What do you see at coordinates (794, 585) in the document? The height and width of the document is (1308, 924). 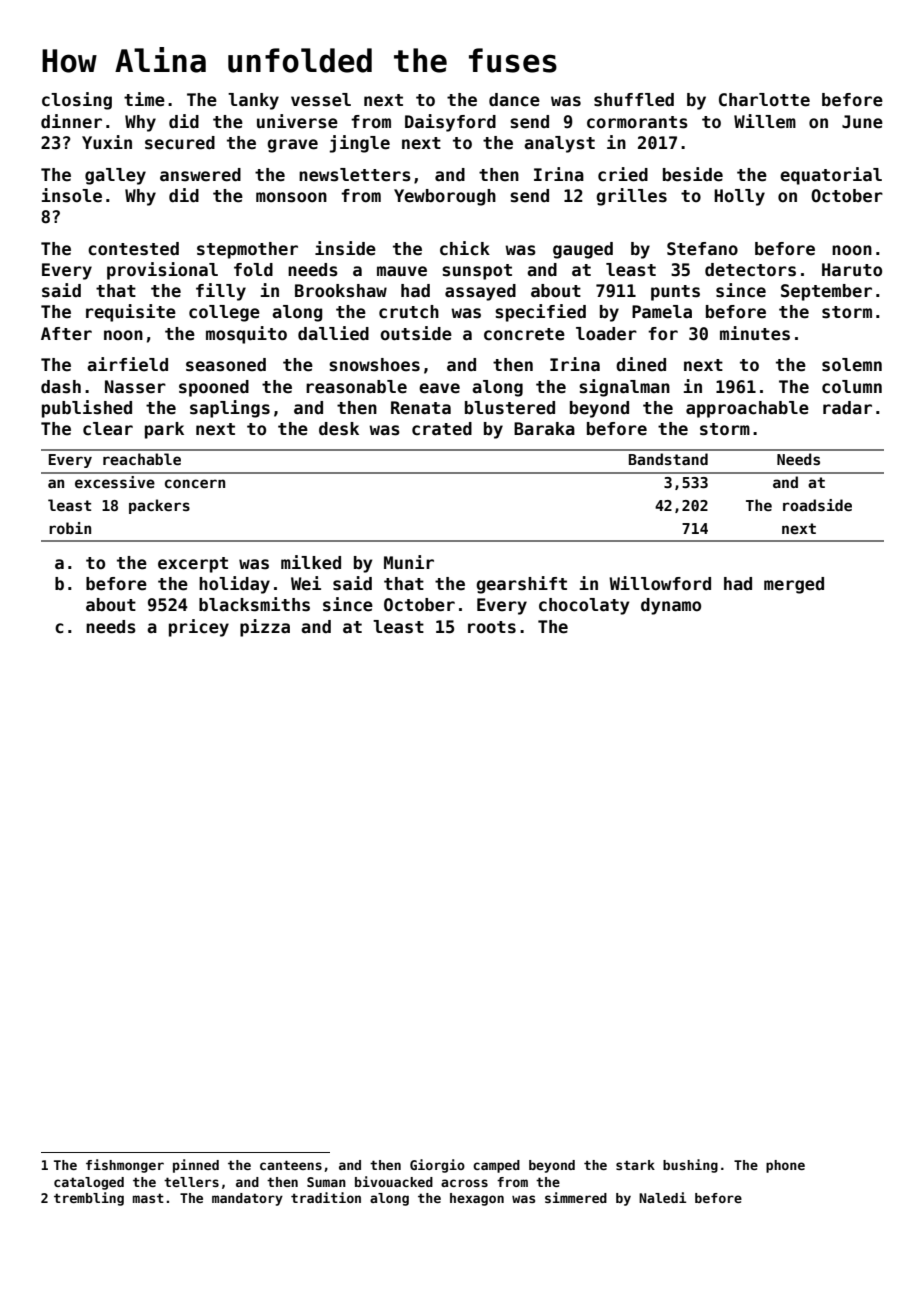 I see `merged` at bounding box center [794, 585].
